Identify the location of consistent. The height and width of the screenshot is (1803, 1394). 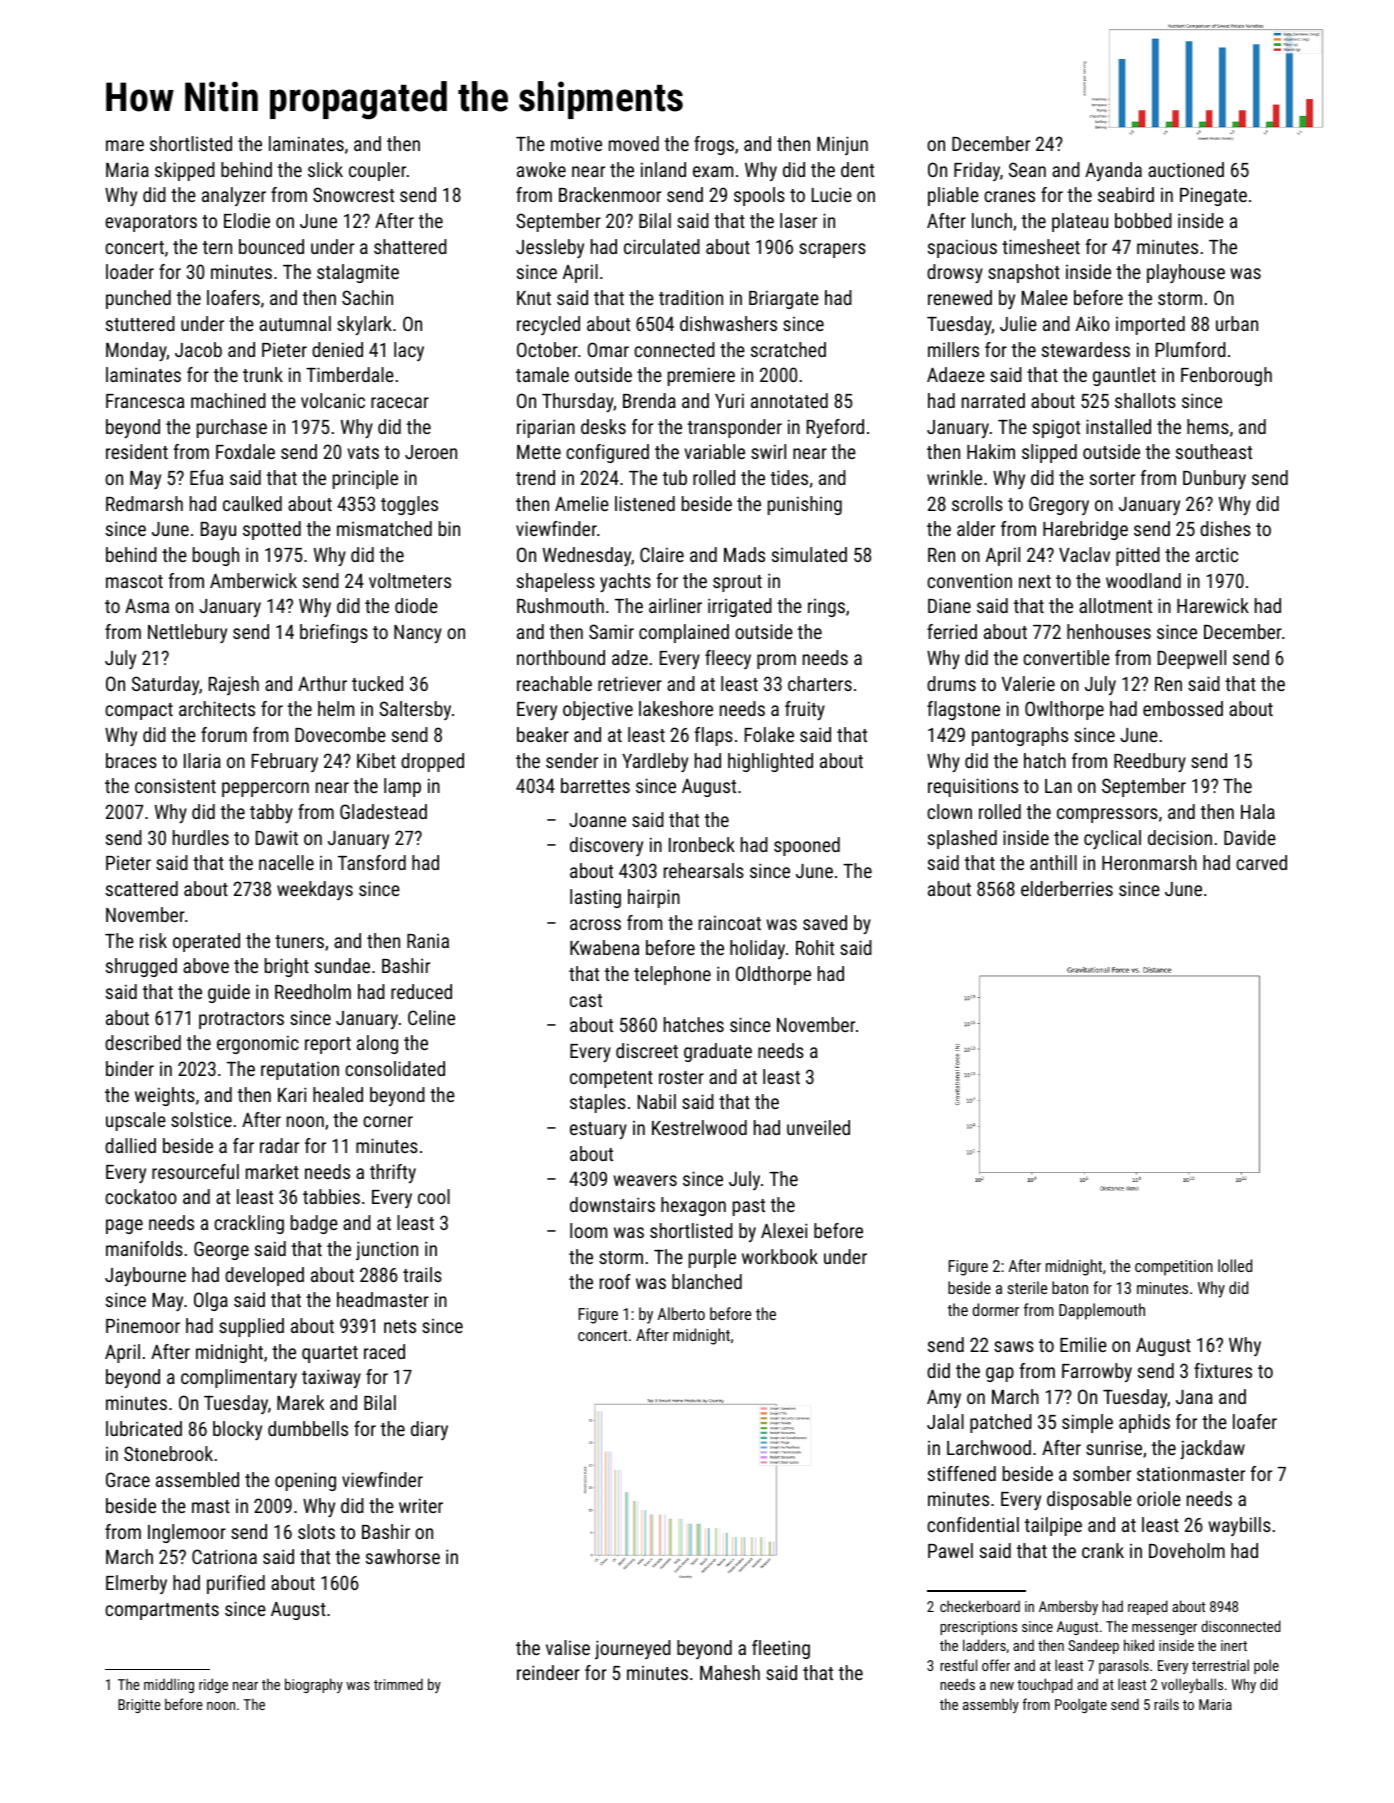
(175, 785).
